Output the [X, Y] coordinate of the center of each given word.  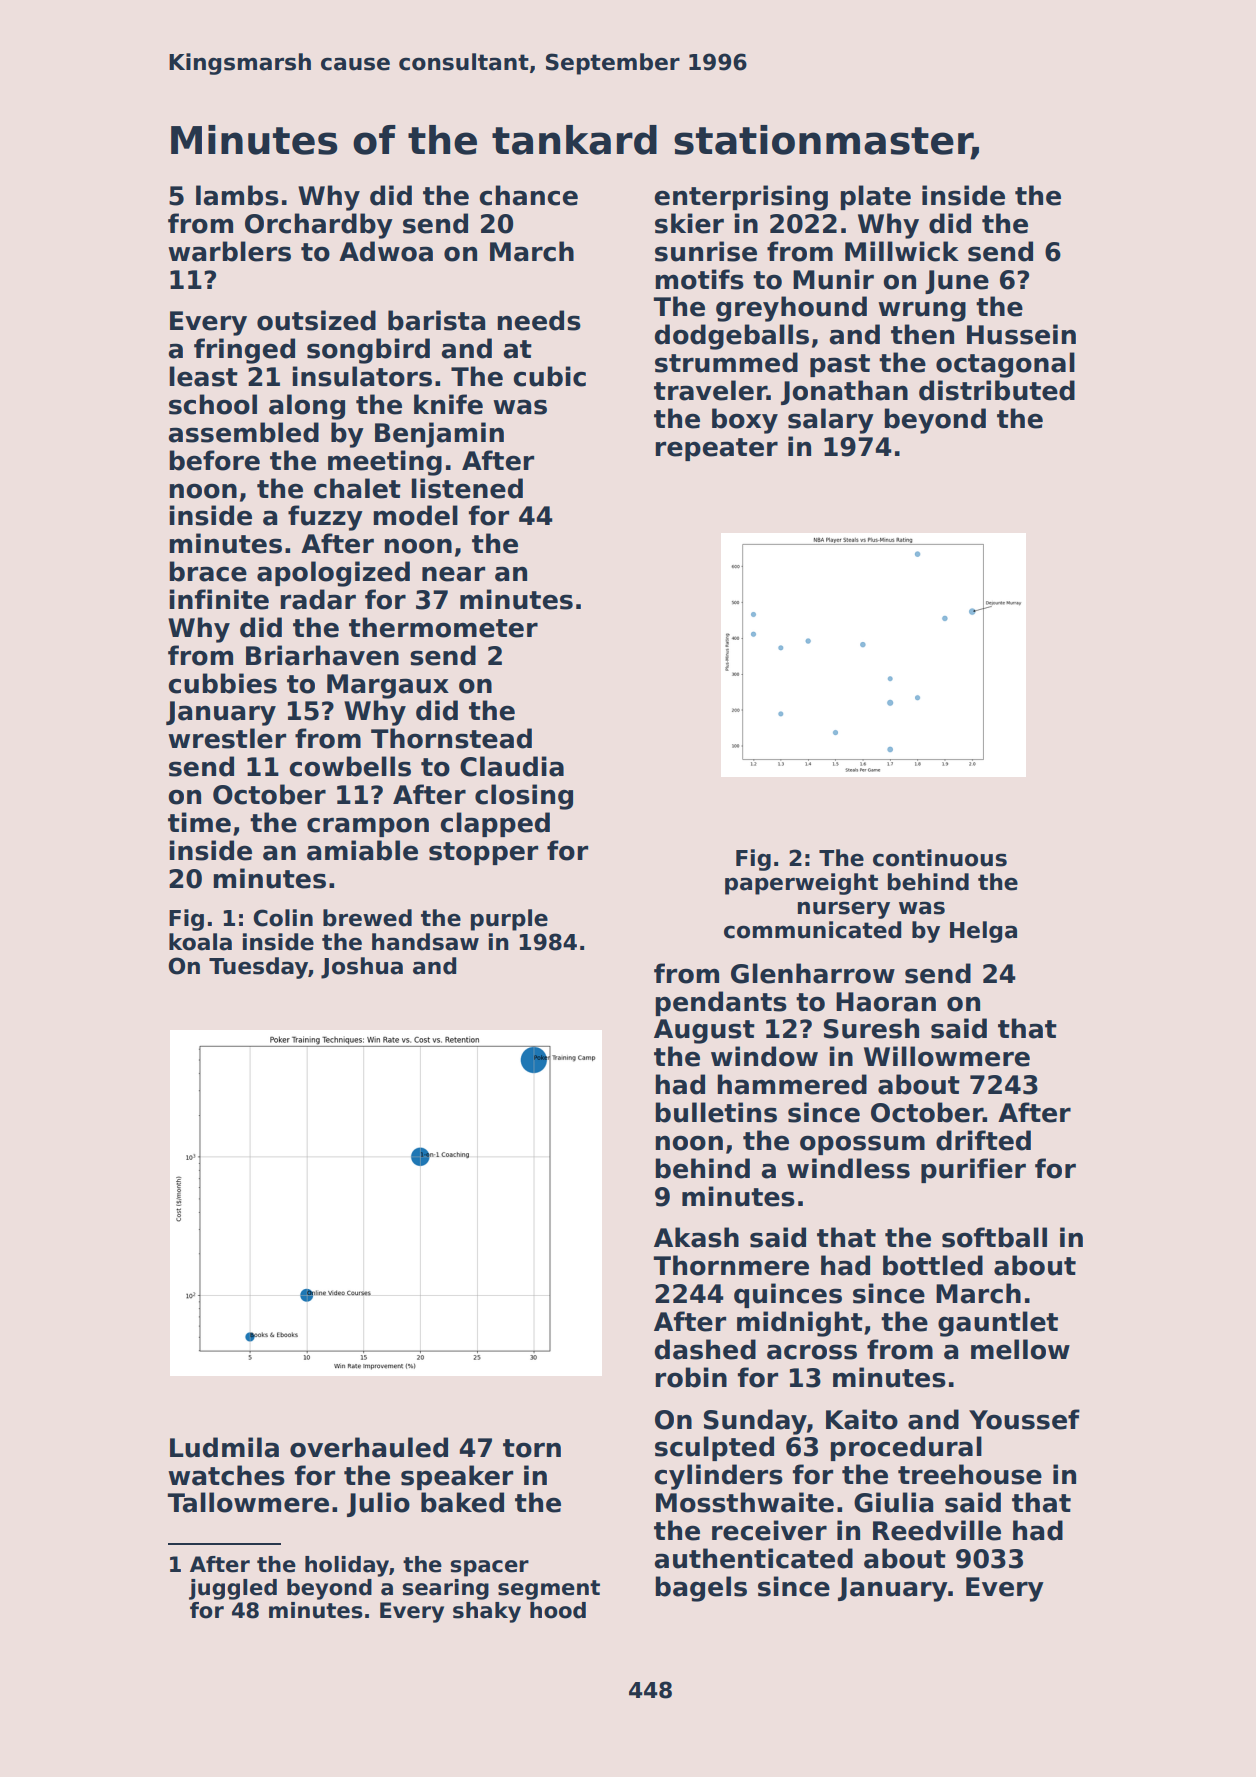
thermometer [443, 627]
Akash [696, 1237]
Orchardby [319, 226]
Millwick [902, 251]
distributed [997, 390]
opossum [862, 1145]
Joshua [362, 968]
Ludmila [224, 1447]
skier [689, 223]
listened [467, 488]
